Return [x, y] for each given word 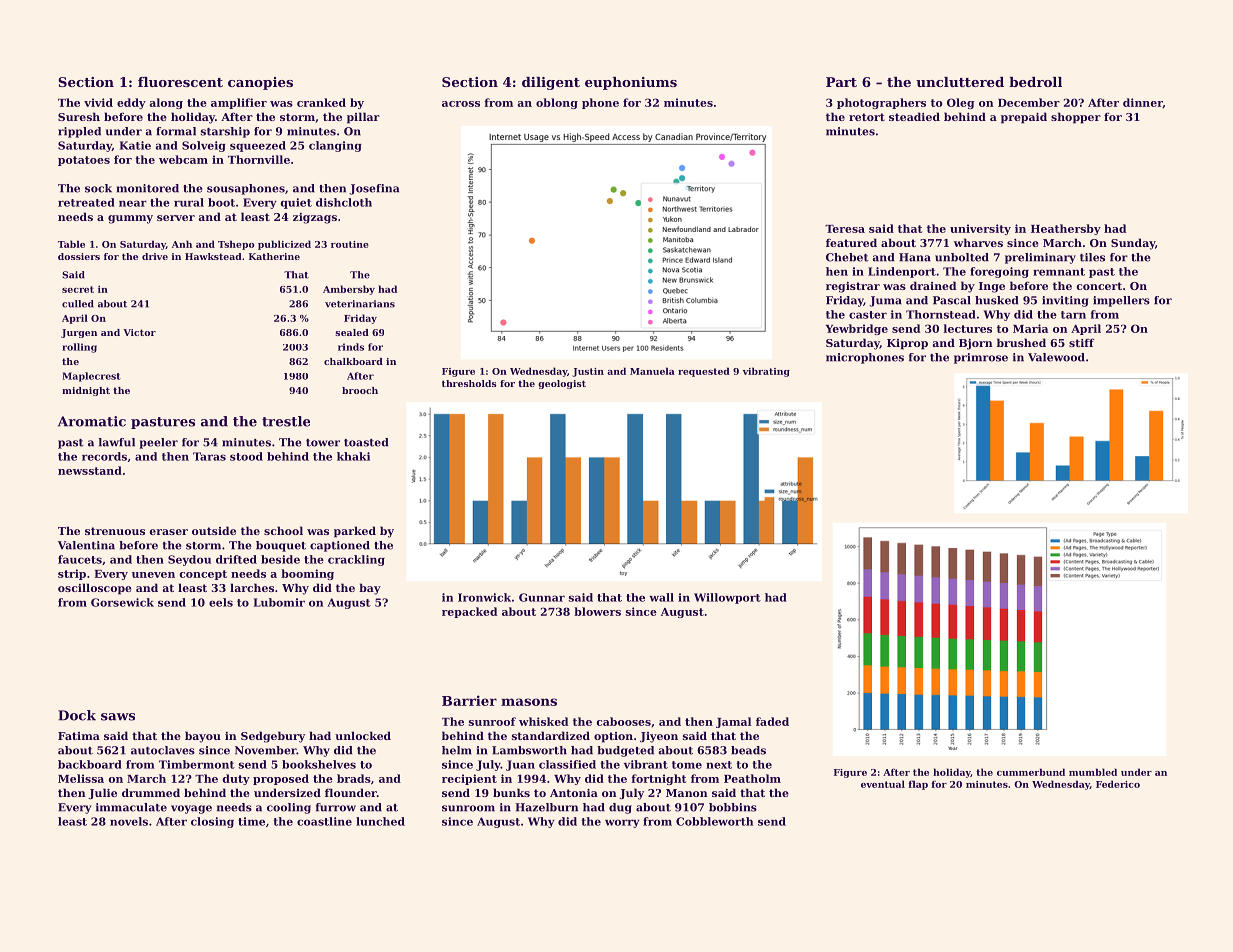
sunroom [468, 808]
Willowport [727, 598]
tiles [1092, 257]
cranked [321, 102]
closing [212, 822]
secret [78, 289]
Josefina [374, 189]
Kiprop [907, 344]
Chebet [847, 257]
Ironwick [484, 597]
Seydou [189, 560]
